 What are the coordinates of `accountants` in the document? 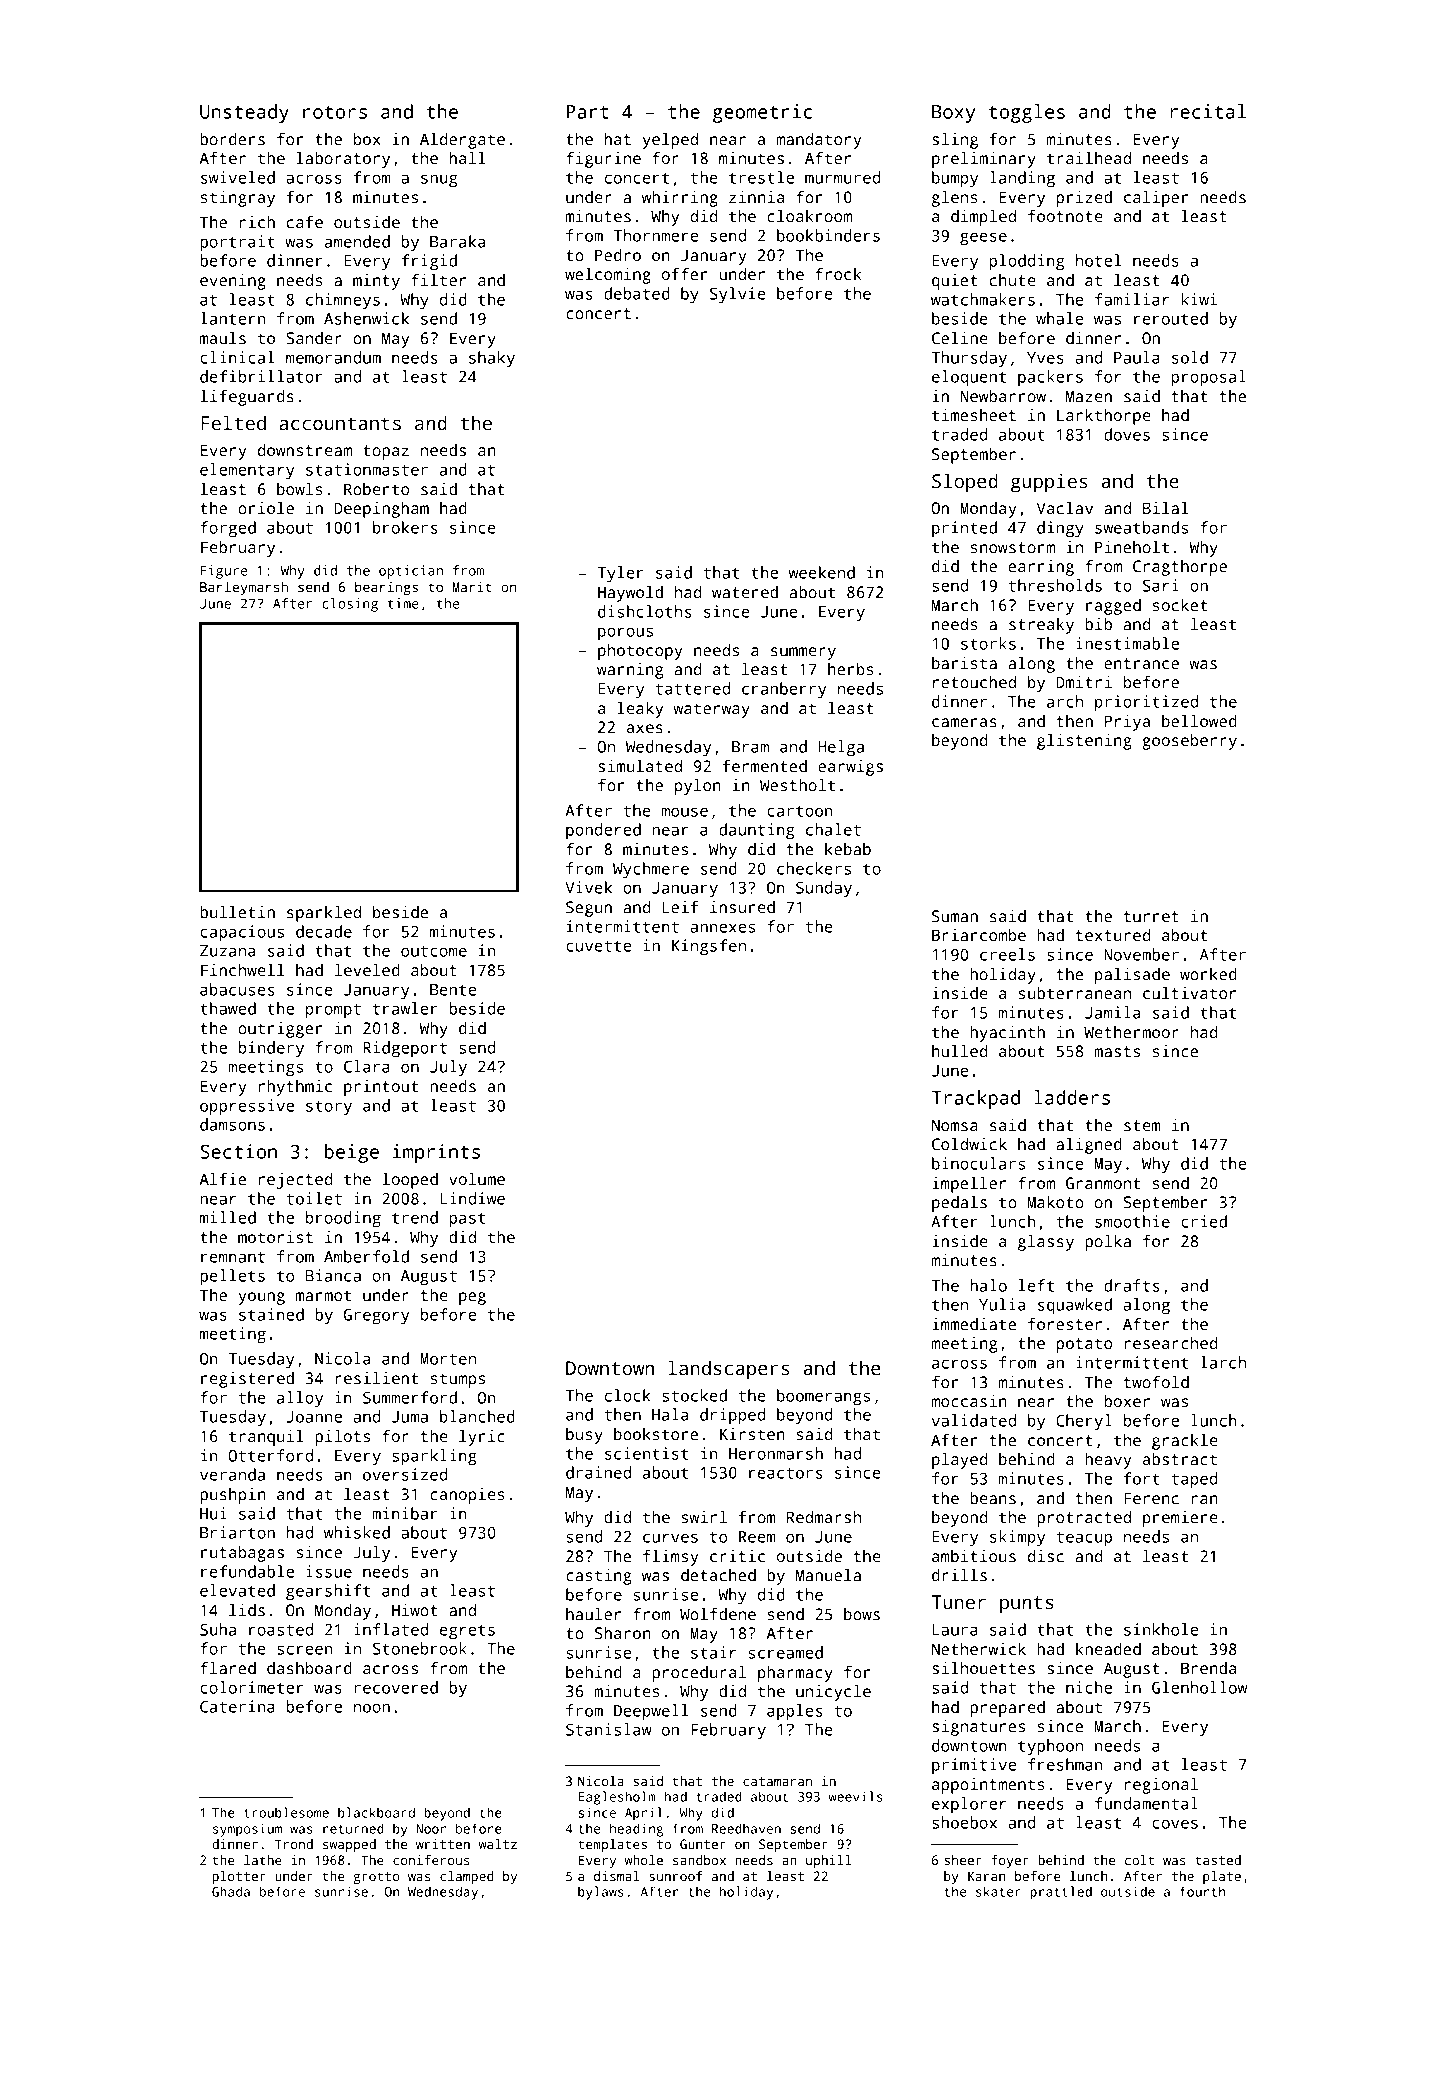 It's located at (340, 424).
